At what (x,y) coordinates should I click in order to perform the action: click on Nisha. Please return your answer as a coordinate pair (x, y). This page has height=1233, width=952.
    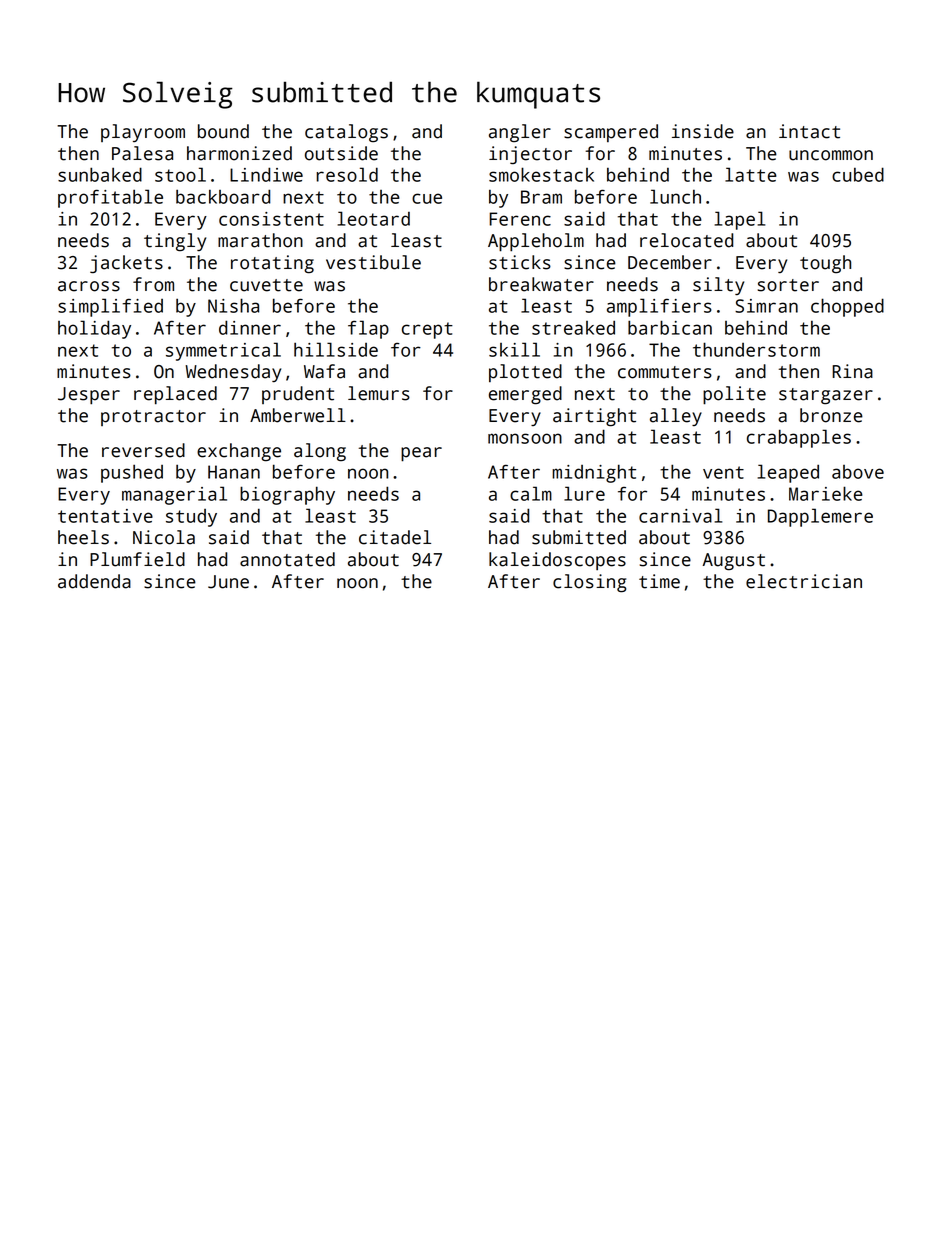
    Looking at the image, I should click on (233, 305).
